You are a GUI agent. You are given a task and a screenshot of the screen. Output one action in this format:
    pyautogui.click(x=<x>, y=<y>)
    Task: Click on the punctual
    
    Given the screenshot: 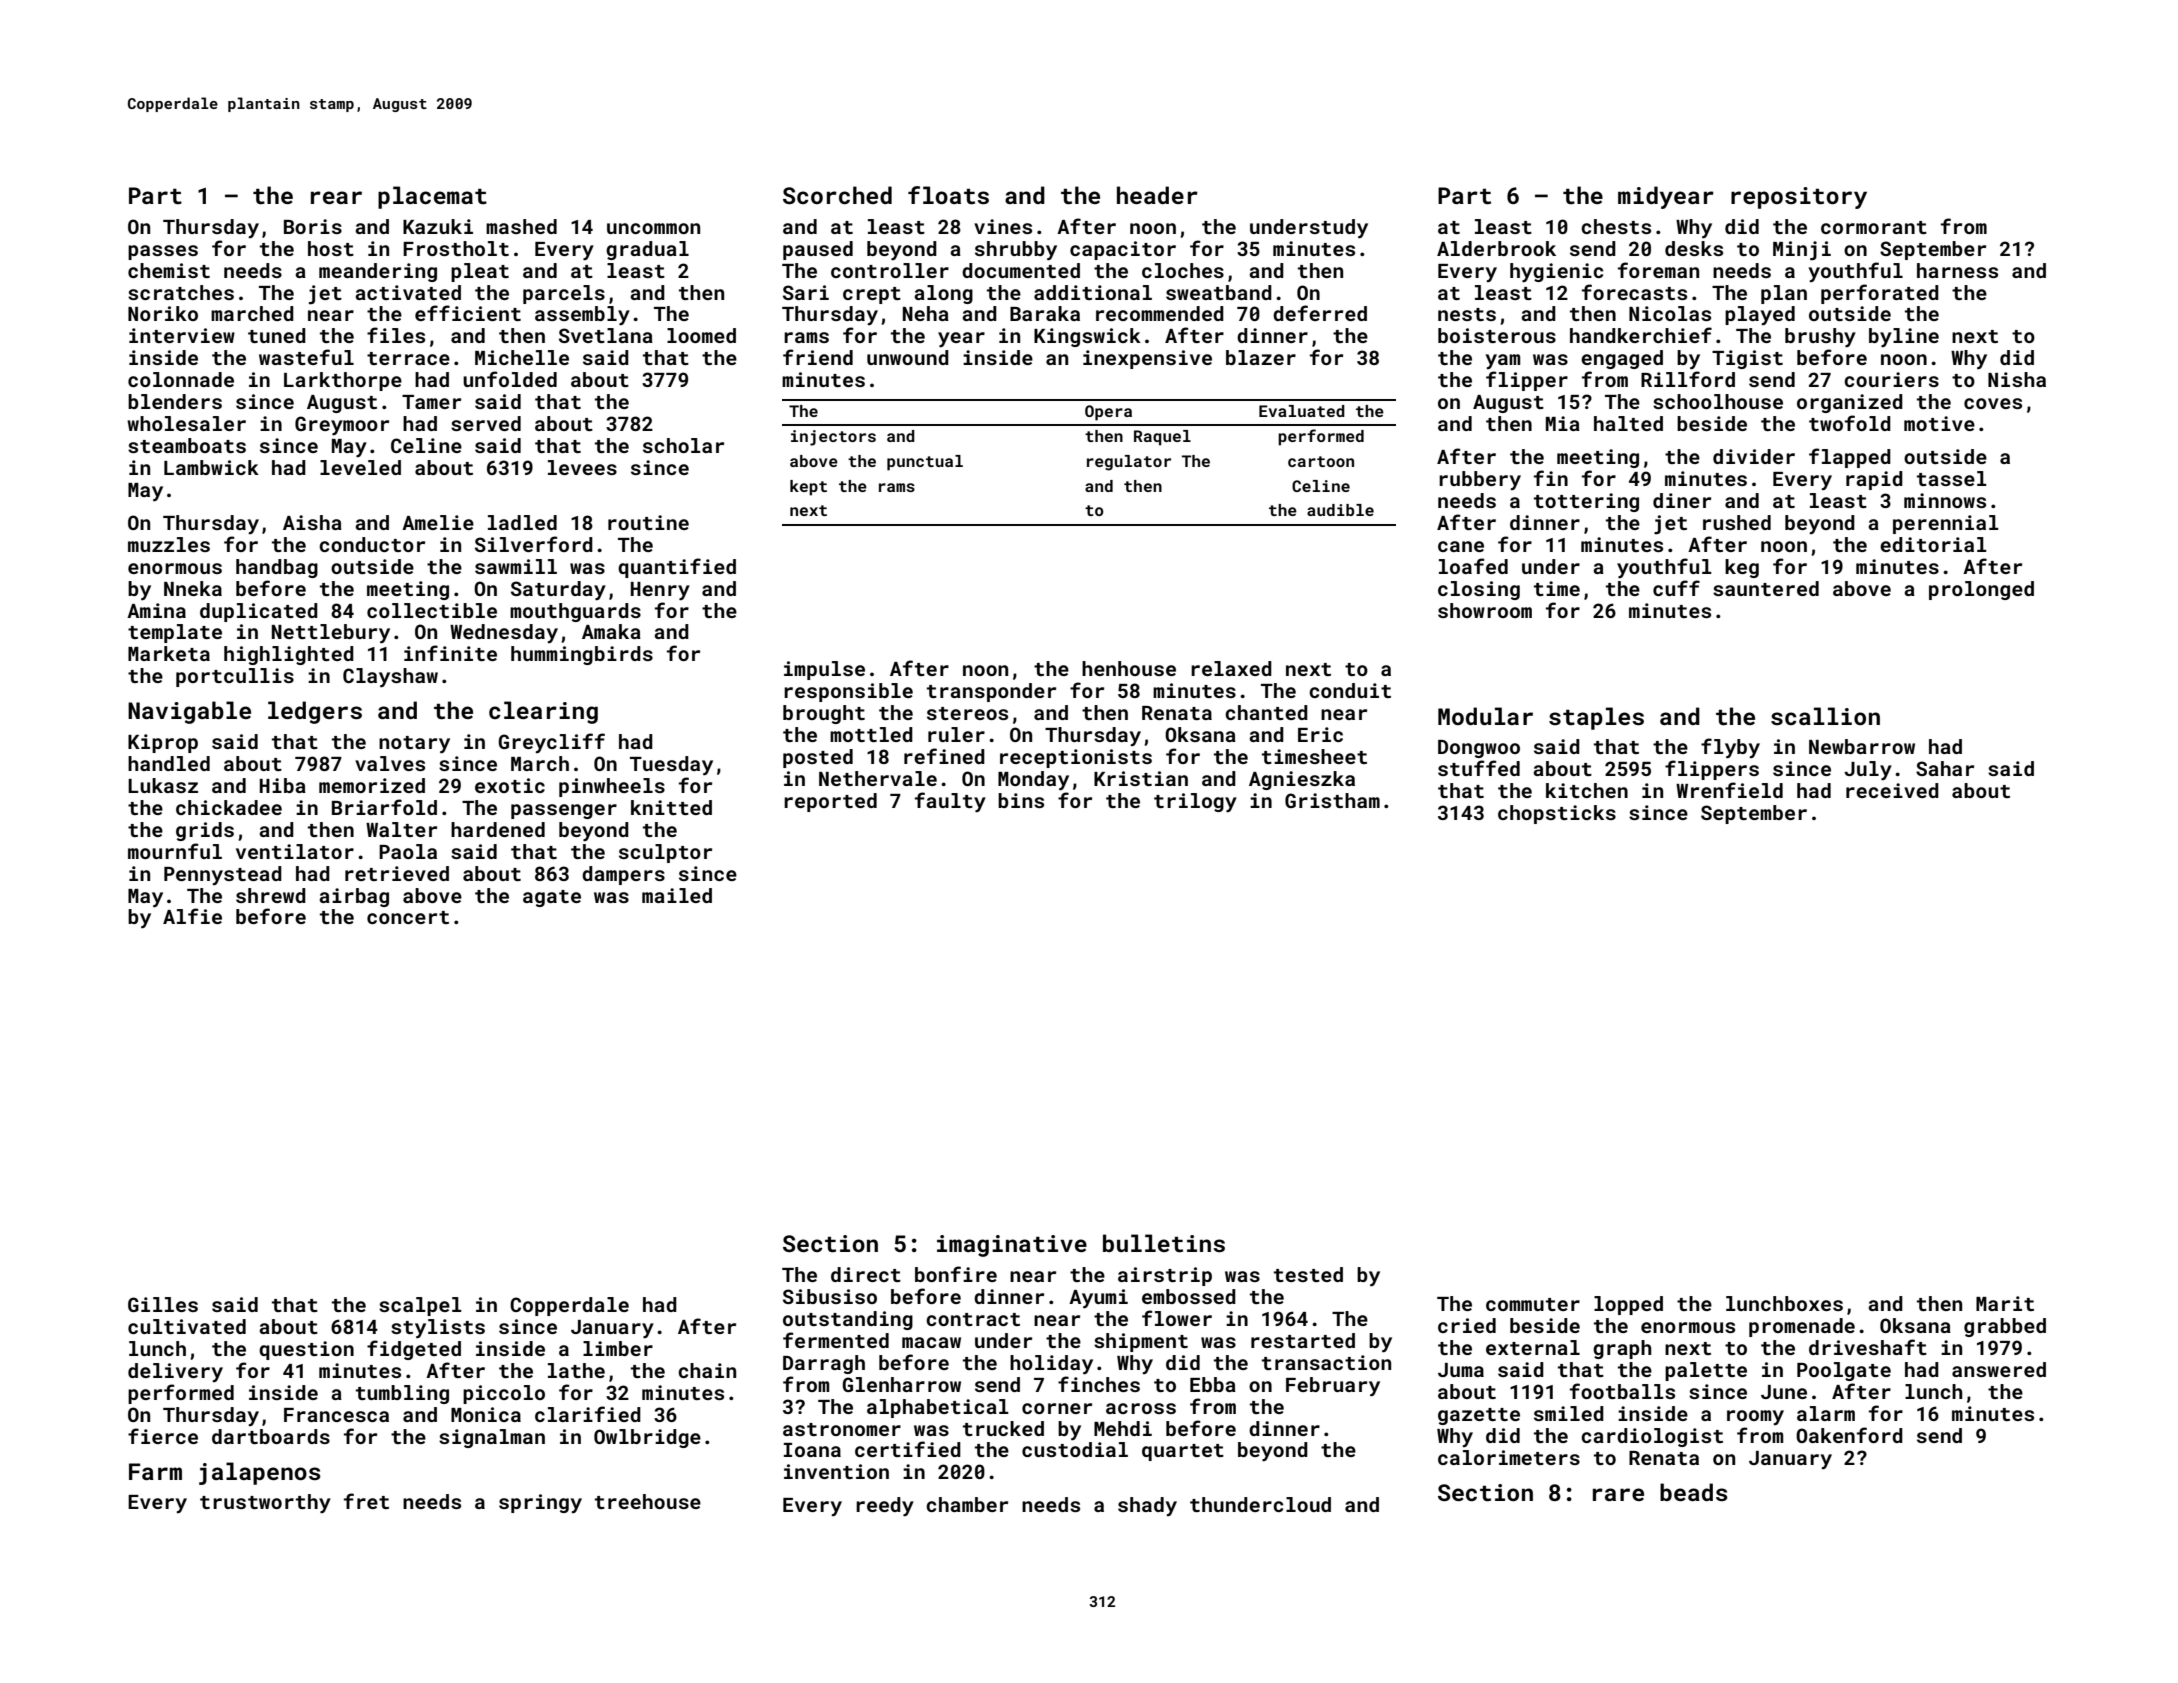 What is the action you would take?
    pyautogui.click(x=925, y=463)
